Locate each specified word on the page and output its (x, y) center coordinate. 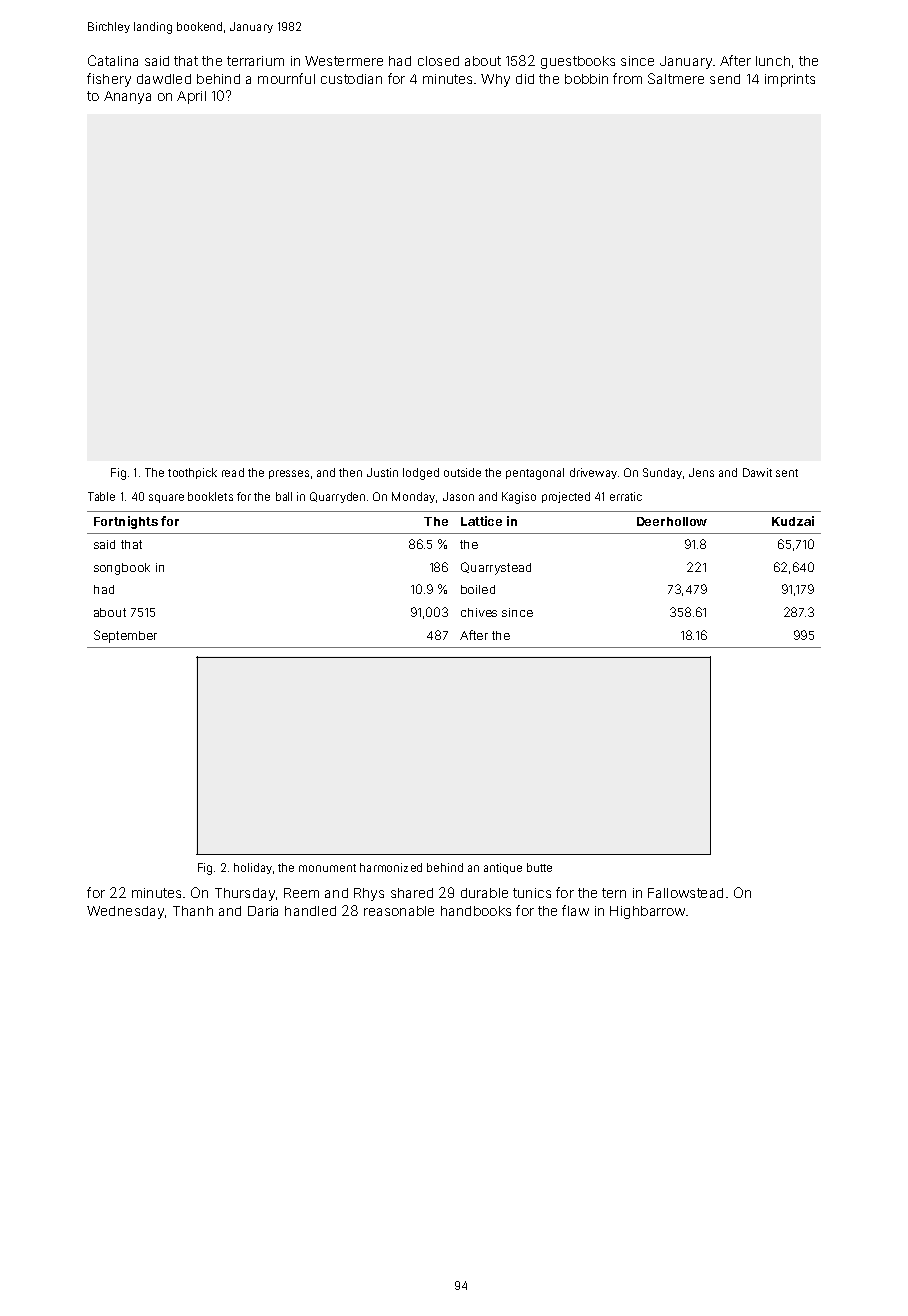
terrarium (255, 61)
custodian (351, 79)
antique (503, 868)
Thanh (193, 911)
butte (539, 867)
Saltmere (676, 78)
